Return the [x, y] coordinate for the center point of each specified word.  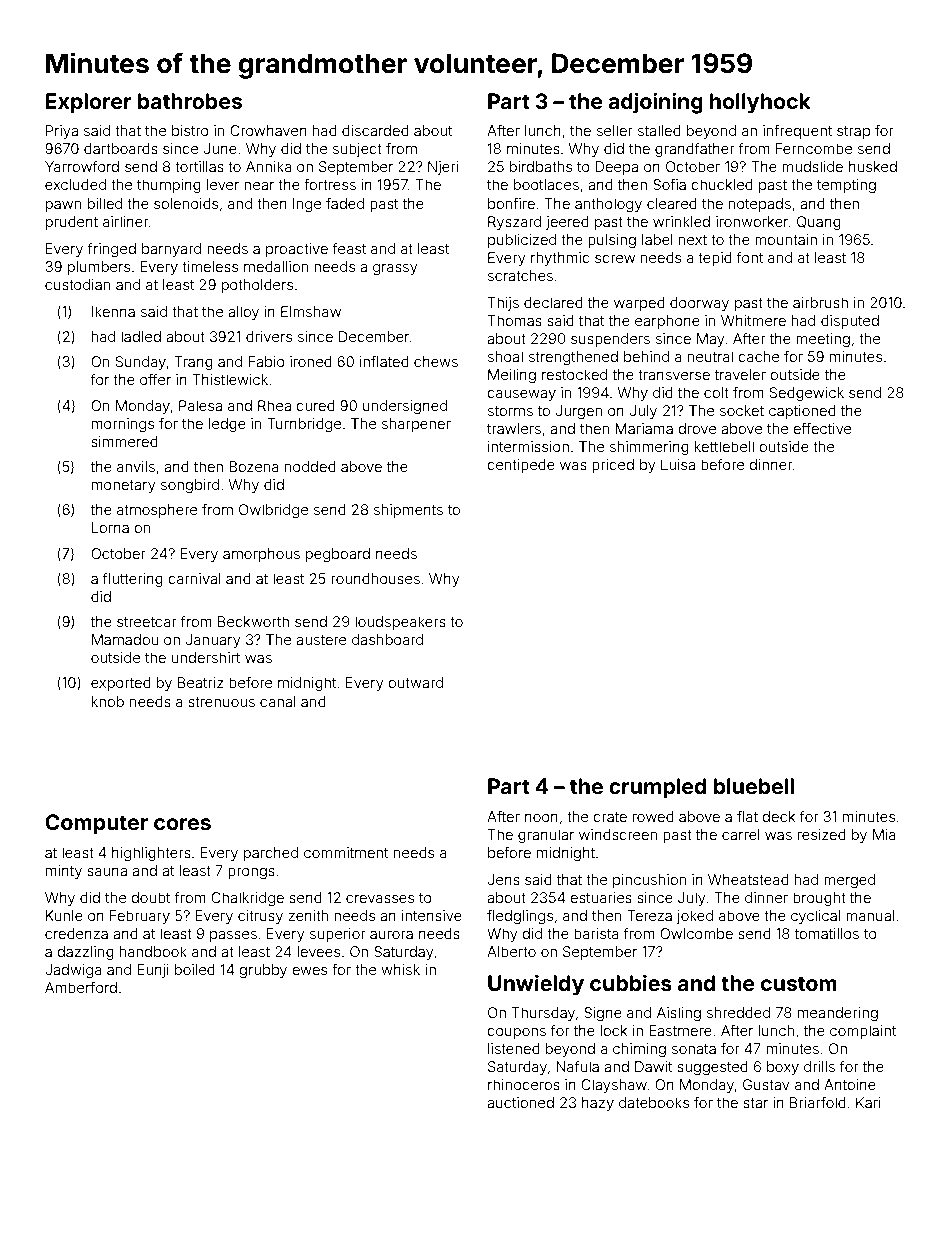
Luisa [678, 464]
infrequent [797, 132]
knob [108, 701]
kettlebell [724, 446]
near [259, 186]
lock [614, 1030]
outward [416, 682]
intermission [528, 446]
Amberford [81, 987]
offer [155, 379]
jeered [567, 223]
